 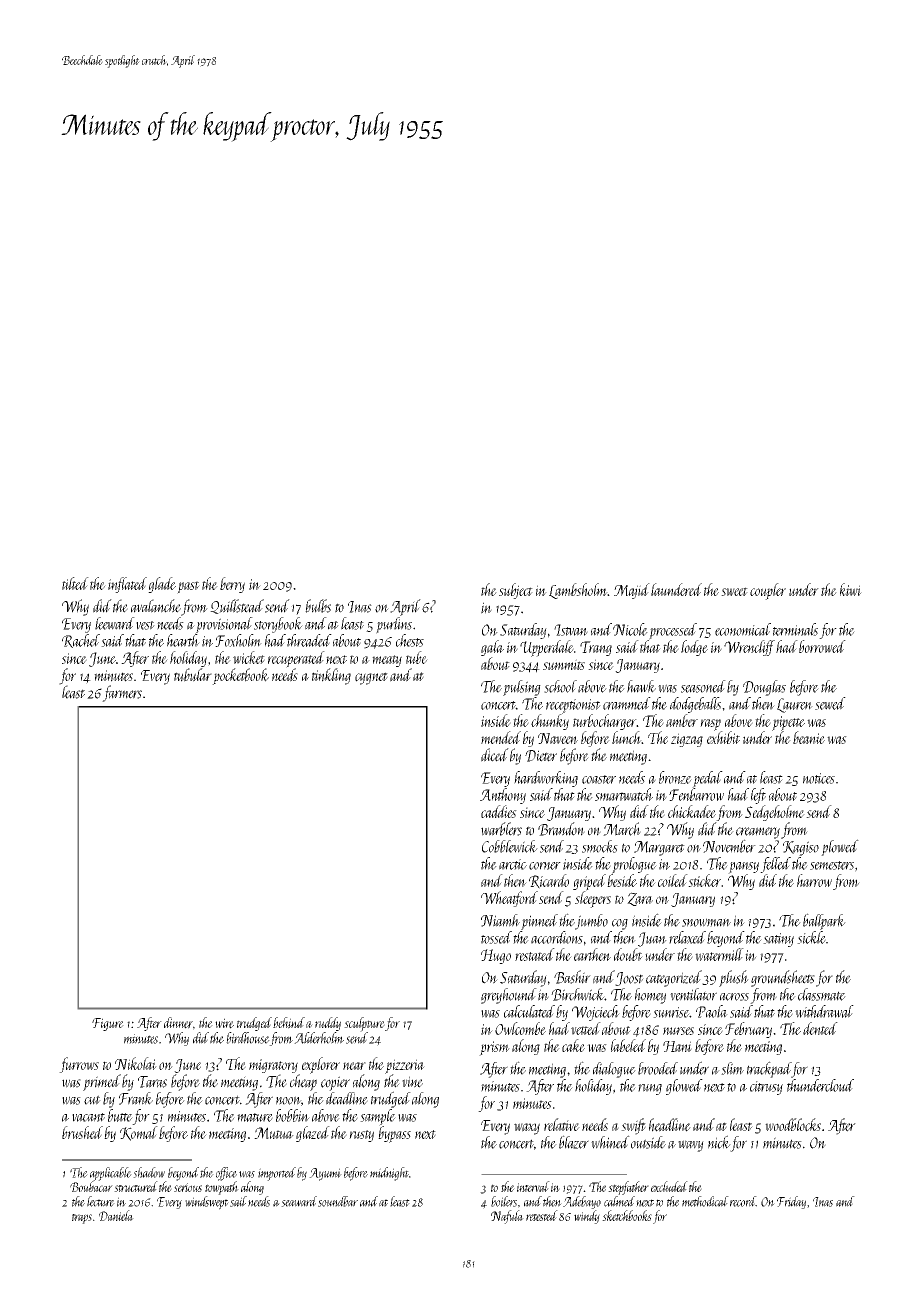 I want to click on kiwi, so click(x=851, y=589).
